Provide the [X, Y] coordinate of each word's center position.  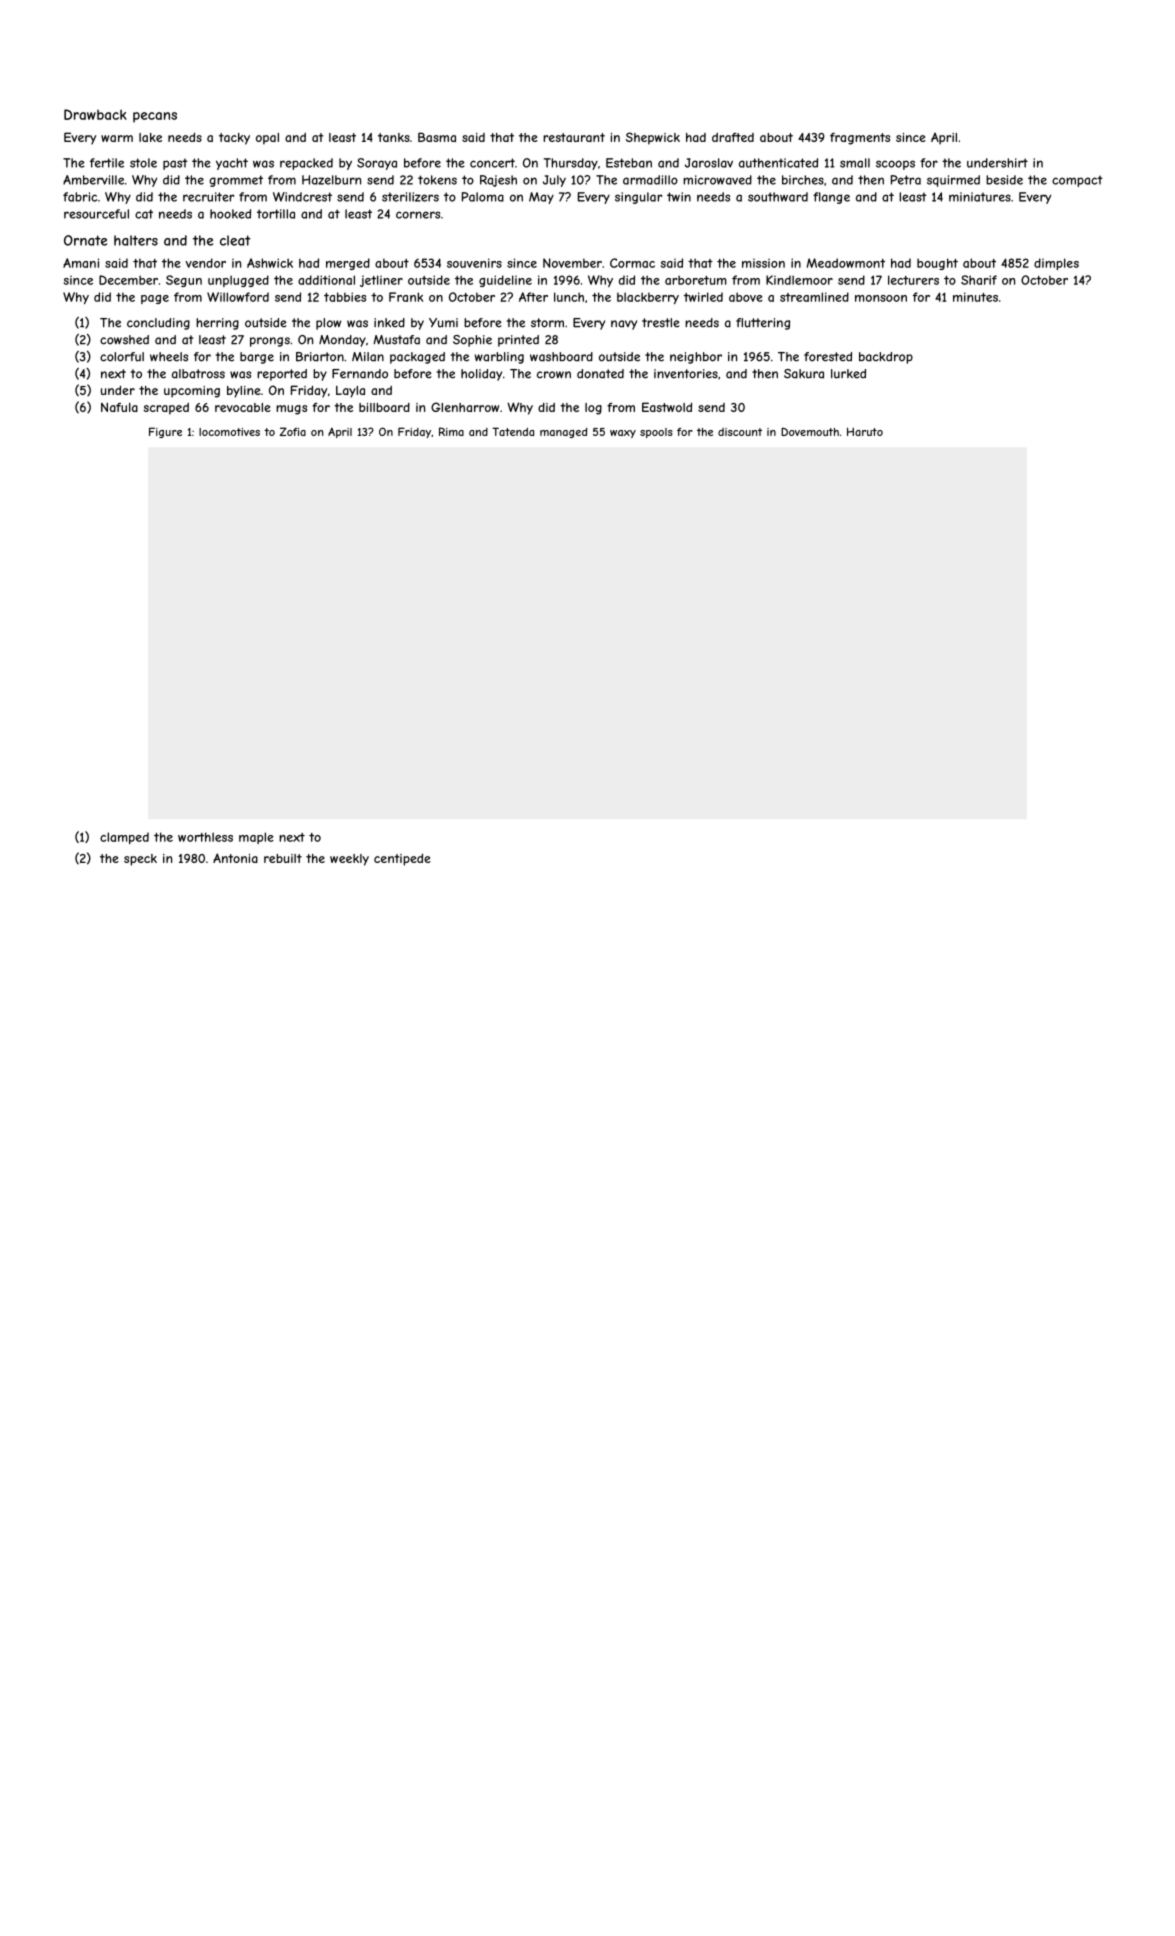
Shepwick [653, 138]
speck [140, 860]
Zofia [293, 431]
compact [1077, 181]
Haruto [865, 431]
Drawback [95, 114]
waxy [623, 434]
